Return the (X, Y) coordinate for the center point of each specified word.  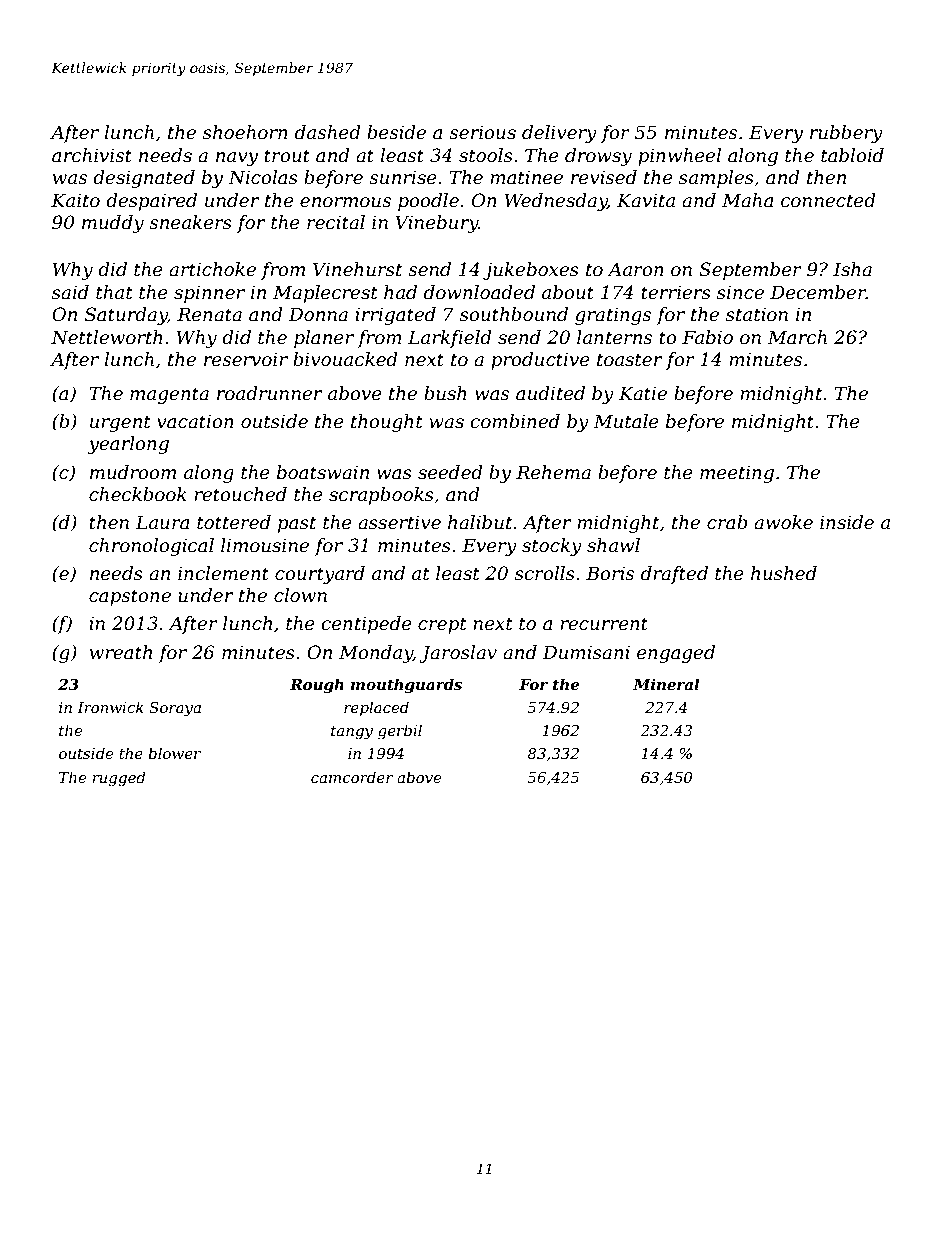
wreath (121, 652)
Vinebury (436, 224)
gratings (613, 316)
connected (828, 200)
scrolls (545, 573)
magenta (169, 395)
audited (550, 393)
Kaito (75, 200)
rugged (118, 779)
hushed (784, 573)
